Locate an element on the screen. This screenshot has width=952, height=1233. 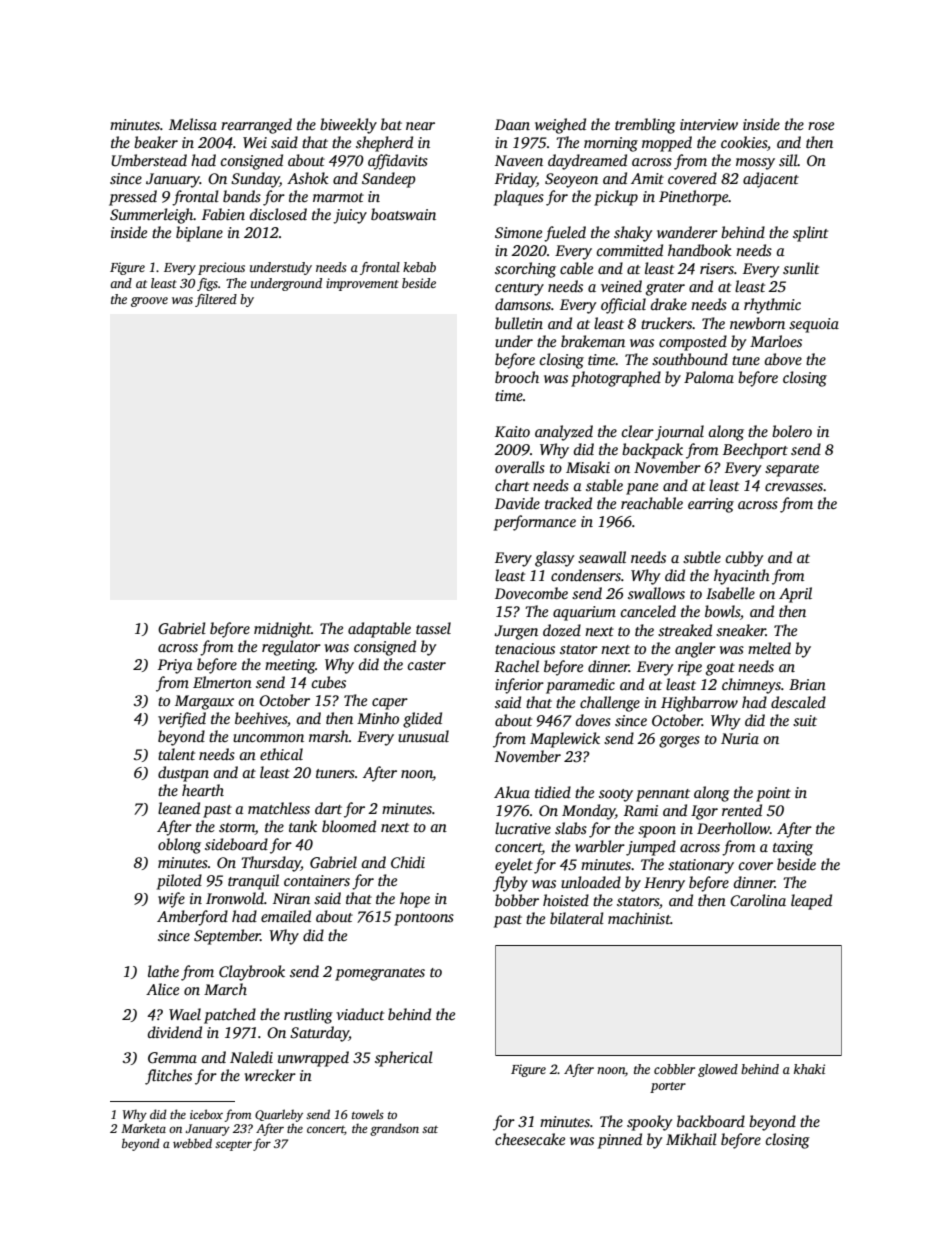
Kaito is located at coordinates (512, 431).
